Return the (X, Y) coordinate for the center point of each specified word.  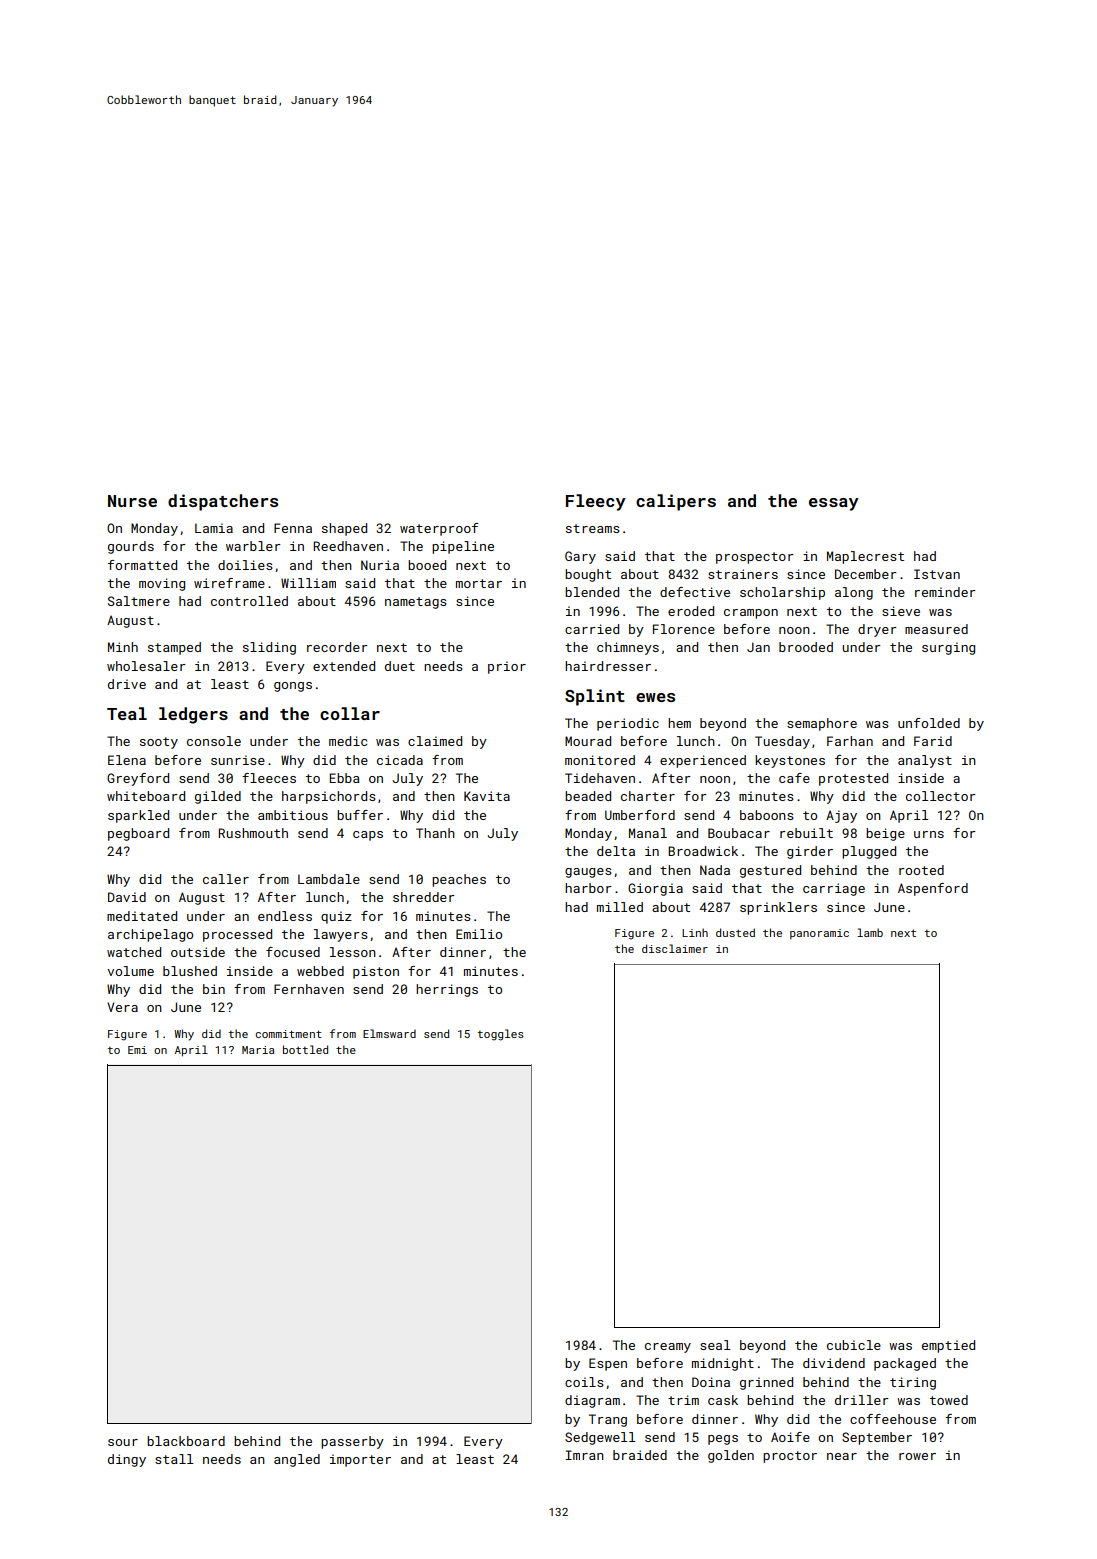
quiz (336, 917)
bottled (305, 1049)
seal (715, 1345)
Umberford (640, 815)
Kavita (487, 796)
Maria (258, 1050)
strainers (743, 574)
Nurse (132, 501)
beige (885, 834)
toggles (501, 1035)
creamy (668, 1348)
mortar (479, 583)
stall (174, 1459)
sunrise (238, 760)
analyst (925, 761)
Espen (608, 1364)
